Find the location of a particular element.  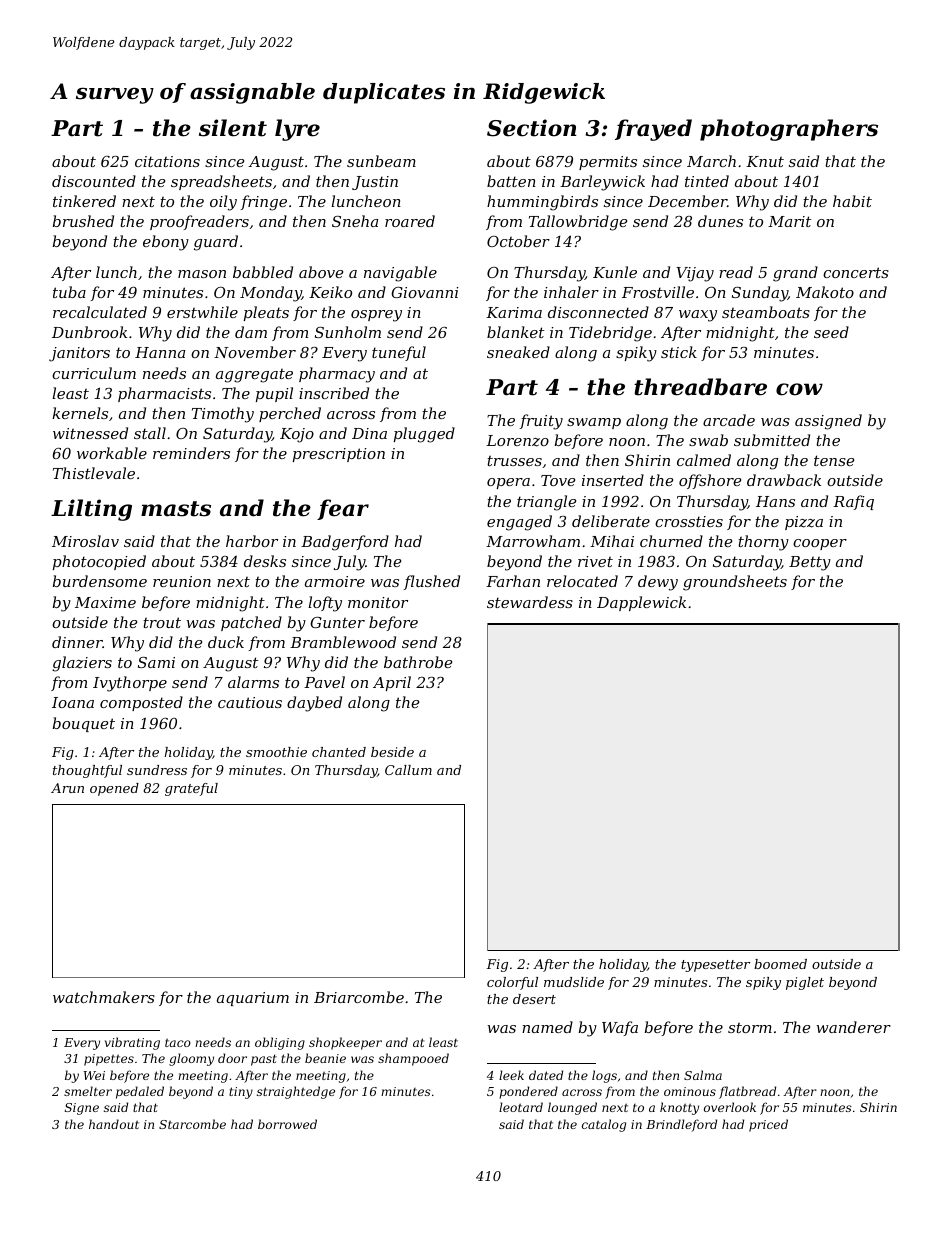

silent is located at coordinates (233, 128).
